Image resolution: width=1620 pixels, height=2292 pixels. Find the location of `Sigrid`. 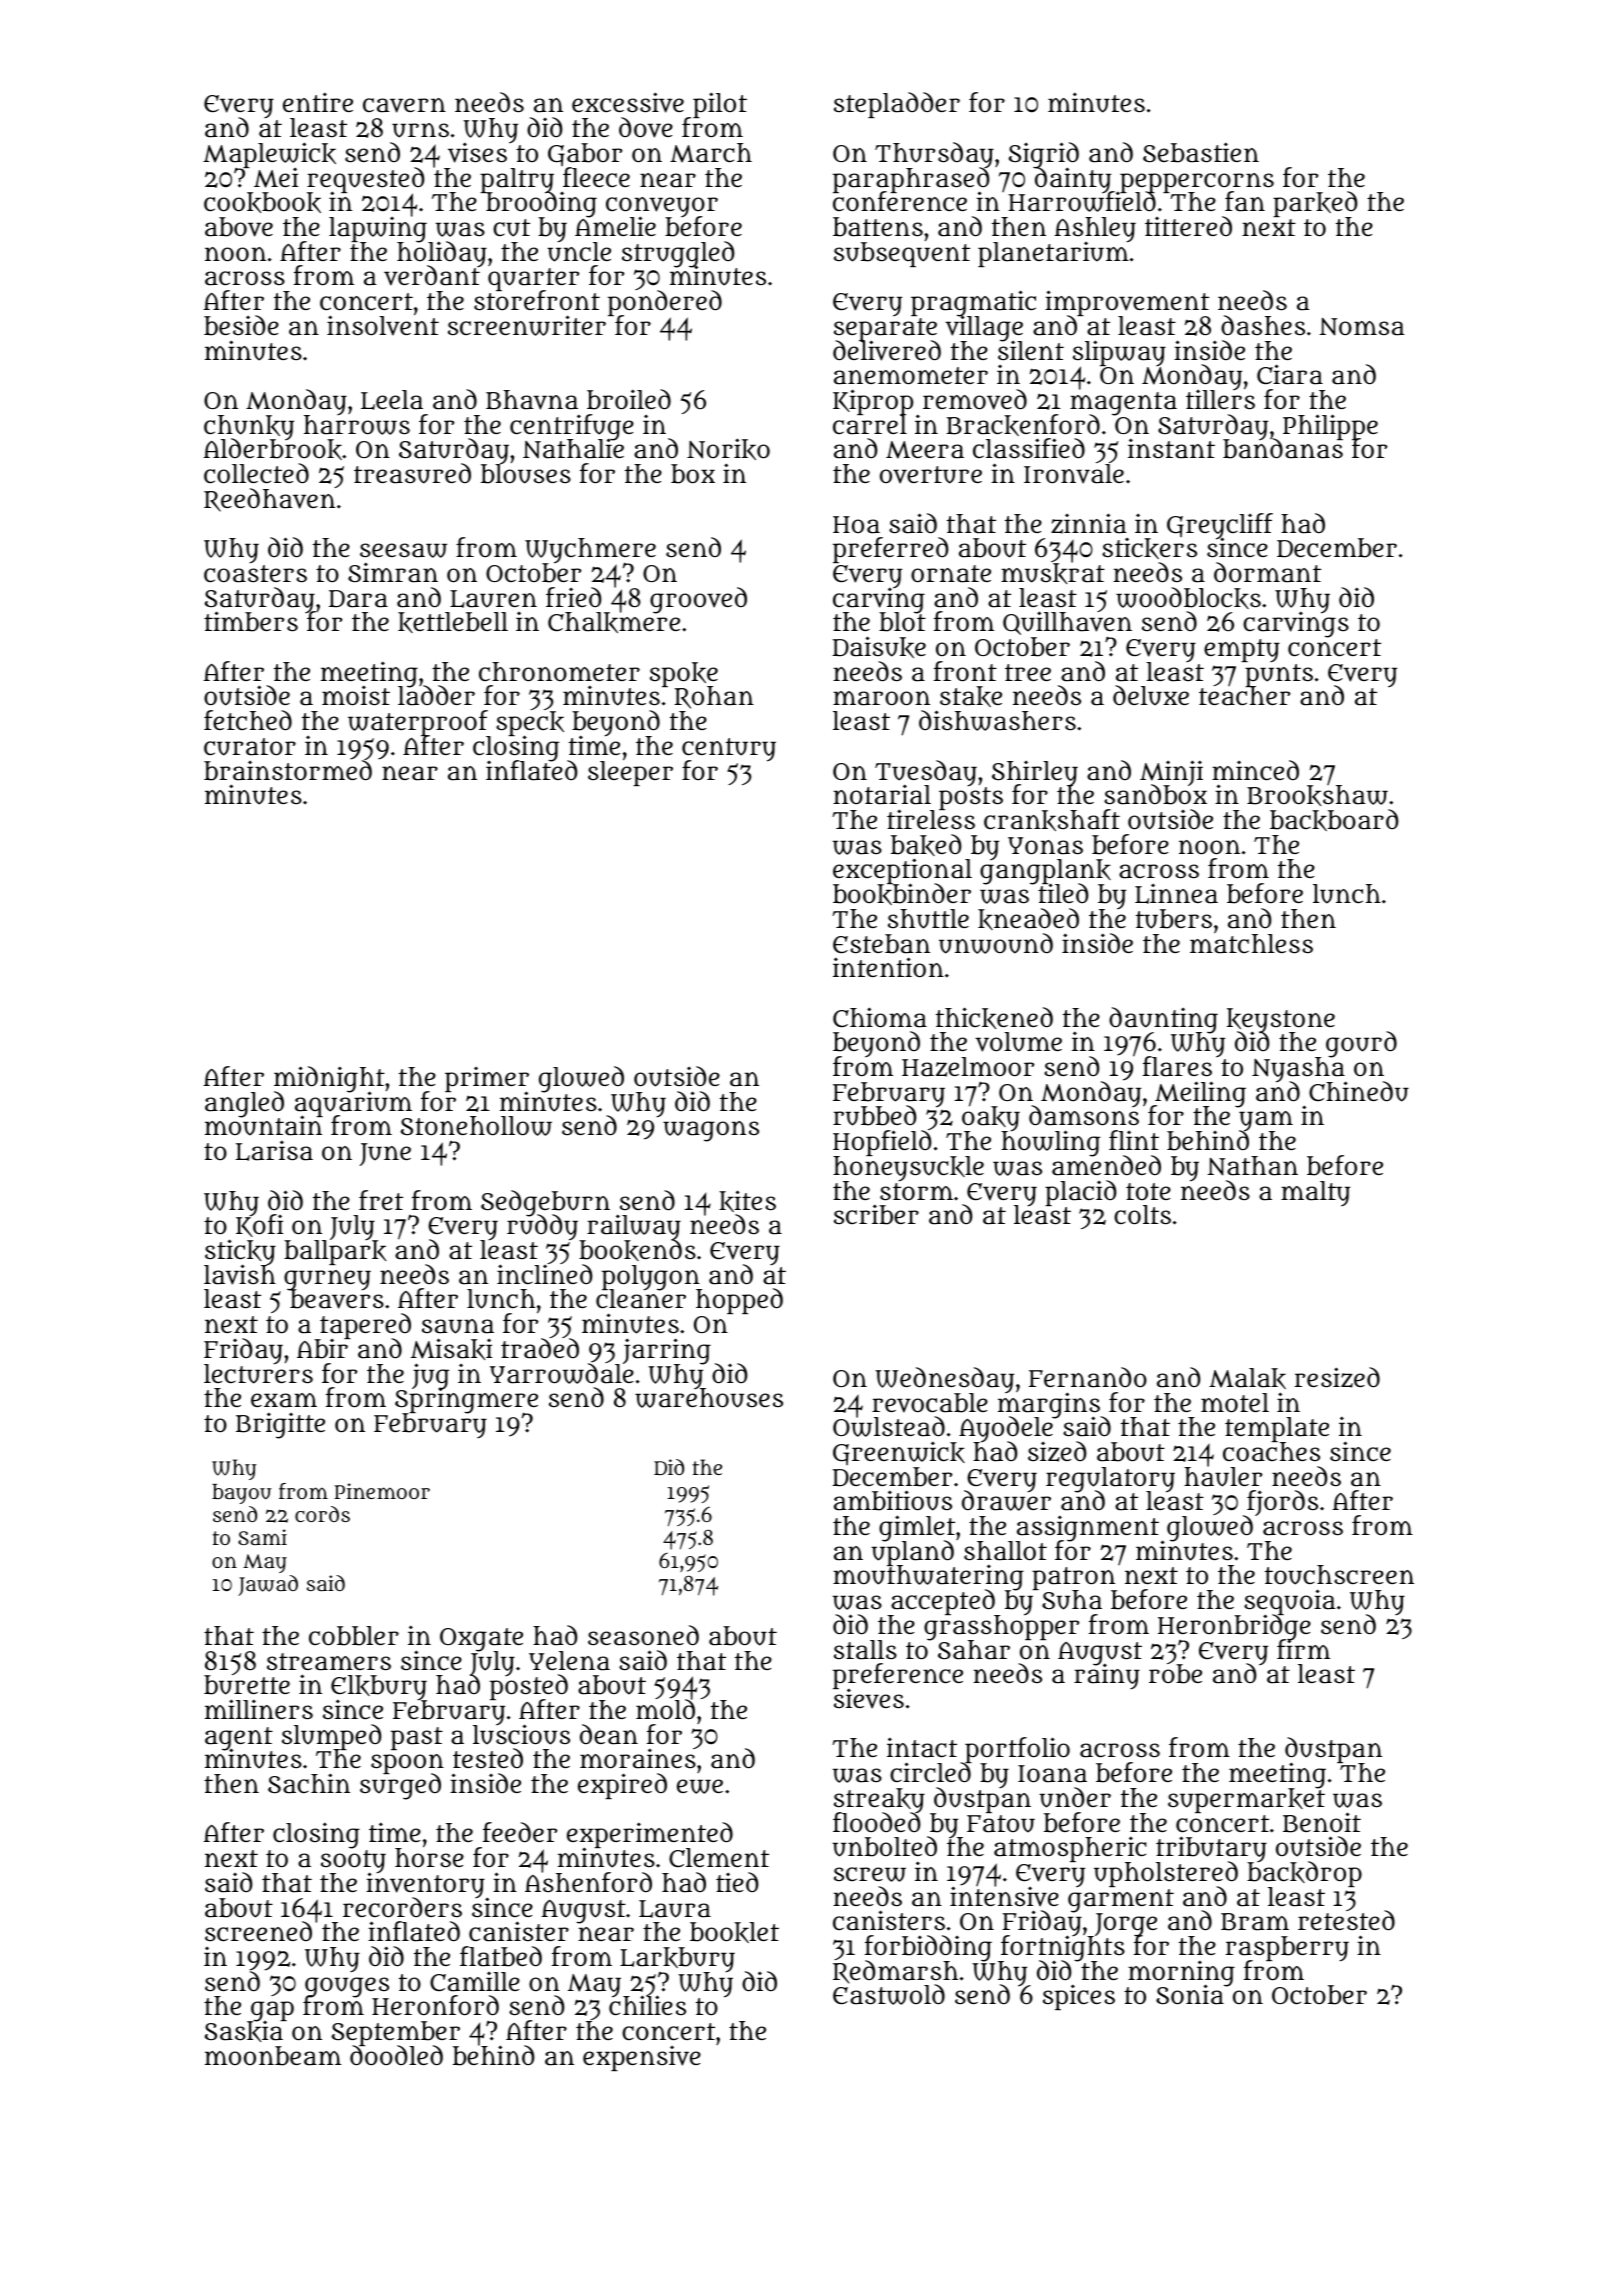

Sigrid is located at coordinates (1044, 155).
